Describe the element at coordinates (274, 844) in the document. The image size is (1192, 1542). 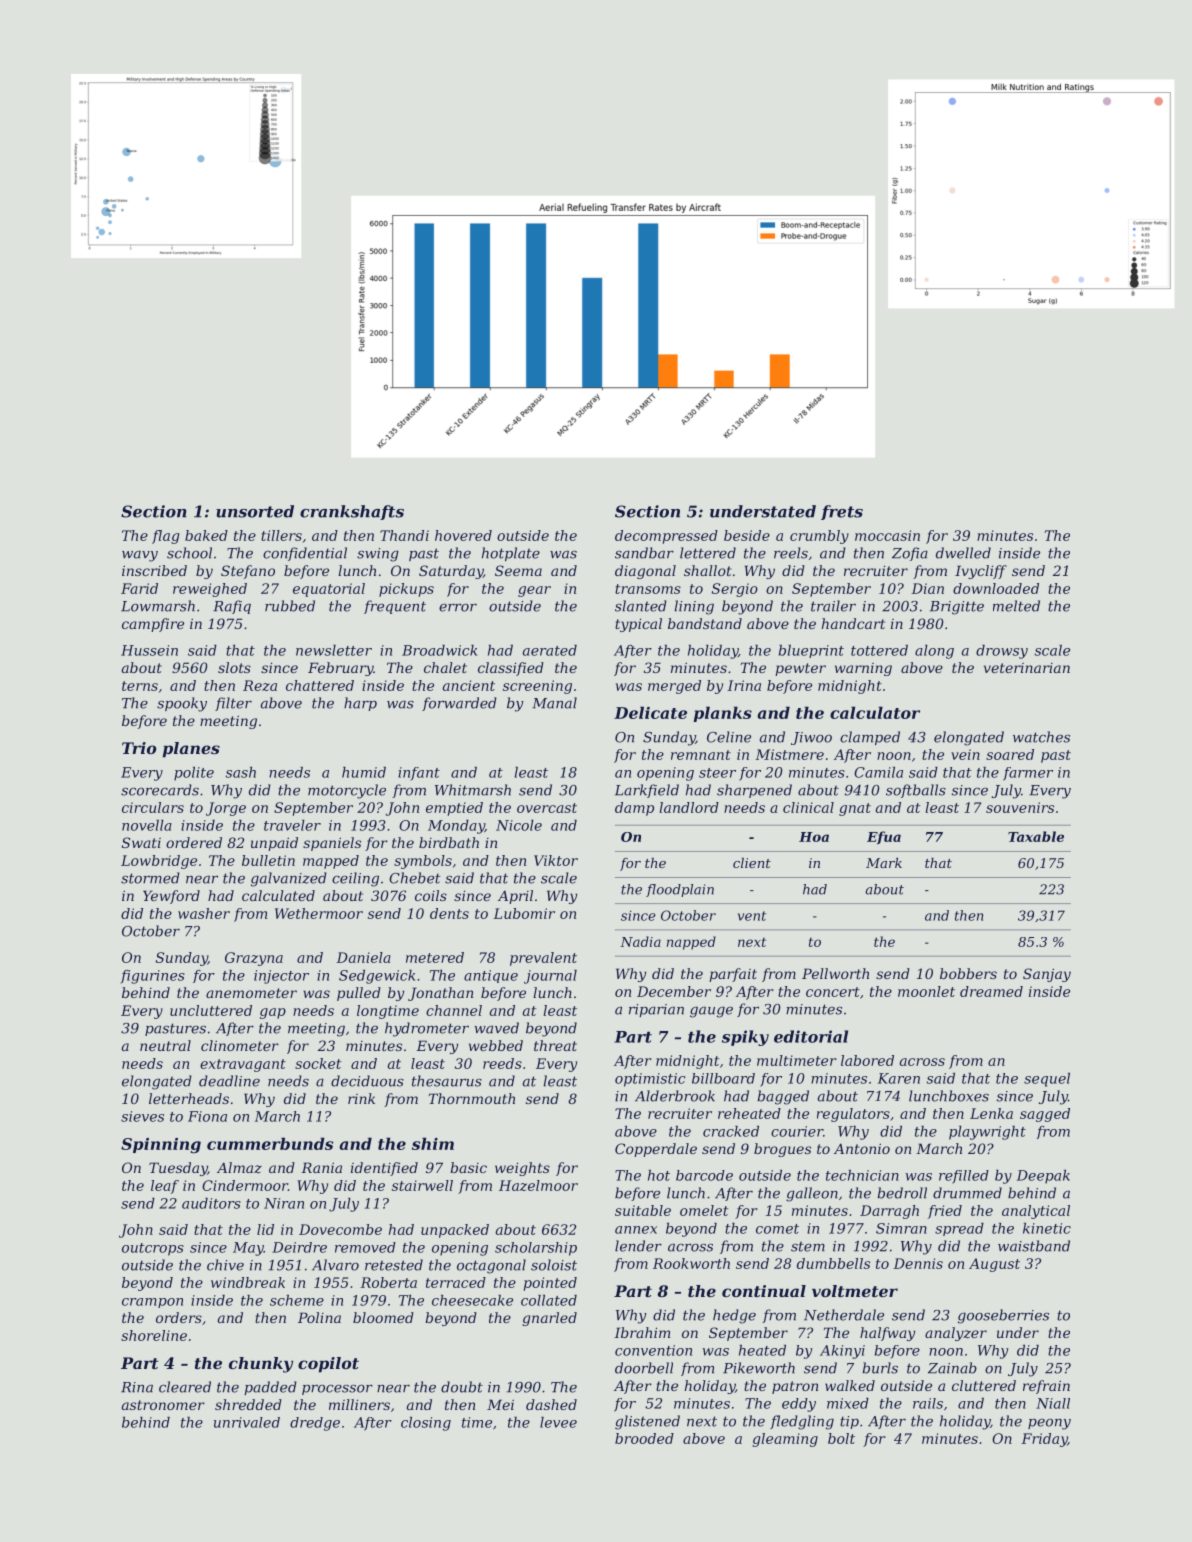
I see `unpaid` at that location.
